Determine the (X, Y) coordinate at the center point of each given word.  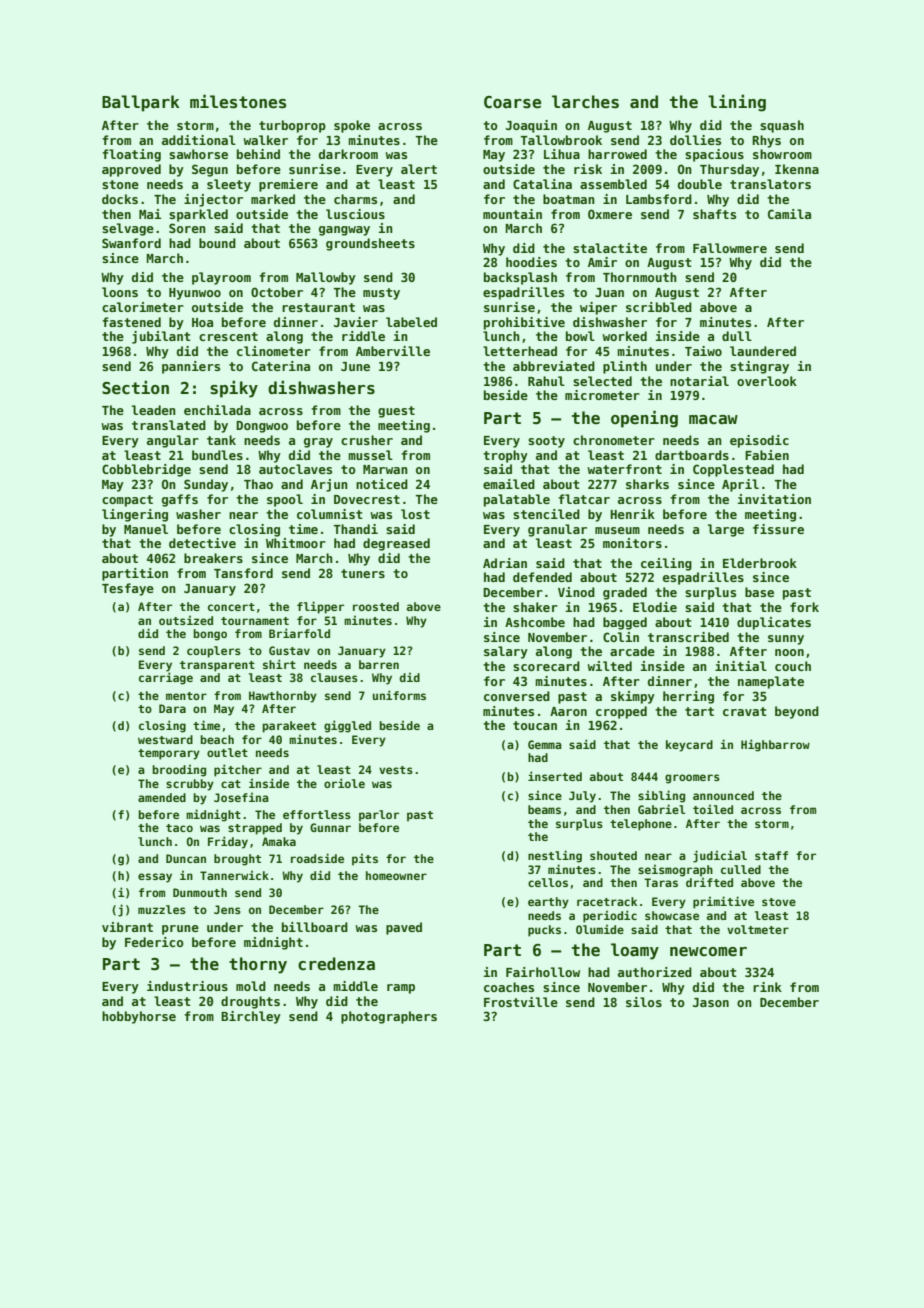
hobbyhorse (139, 1017)
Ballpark (141, 103)
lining (737, 103)
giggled (347, 726)
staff (771, 855)
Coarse (512, 102)
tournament (255, 621)
